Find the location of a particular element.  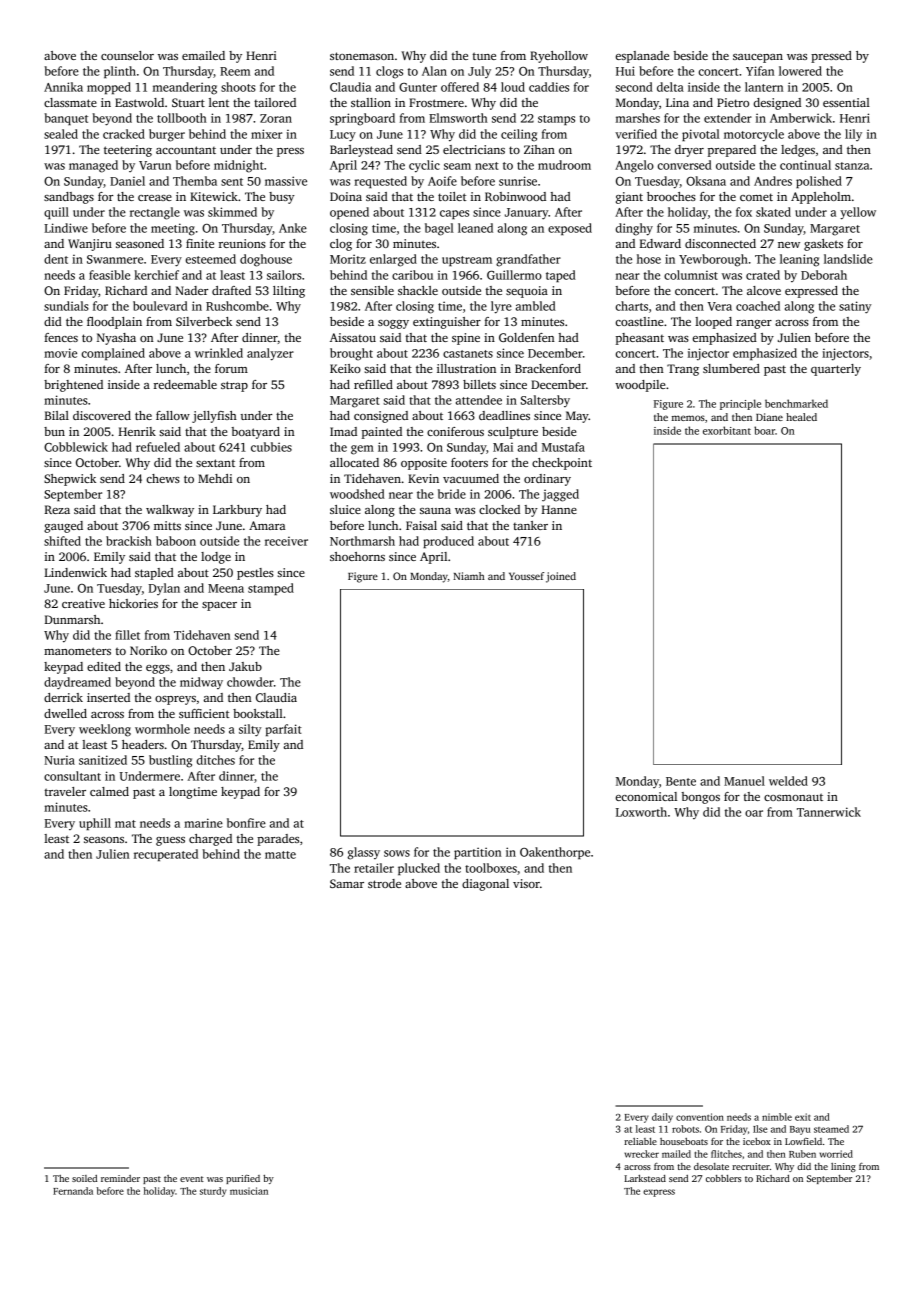

musician is located at coordinates (249, 1191).
